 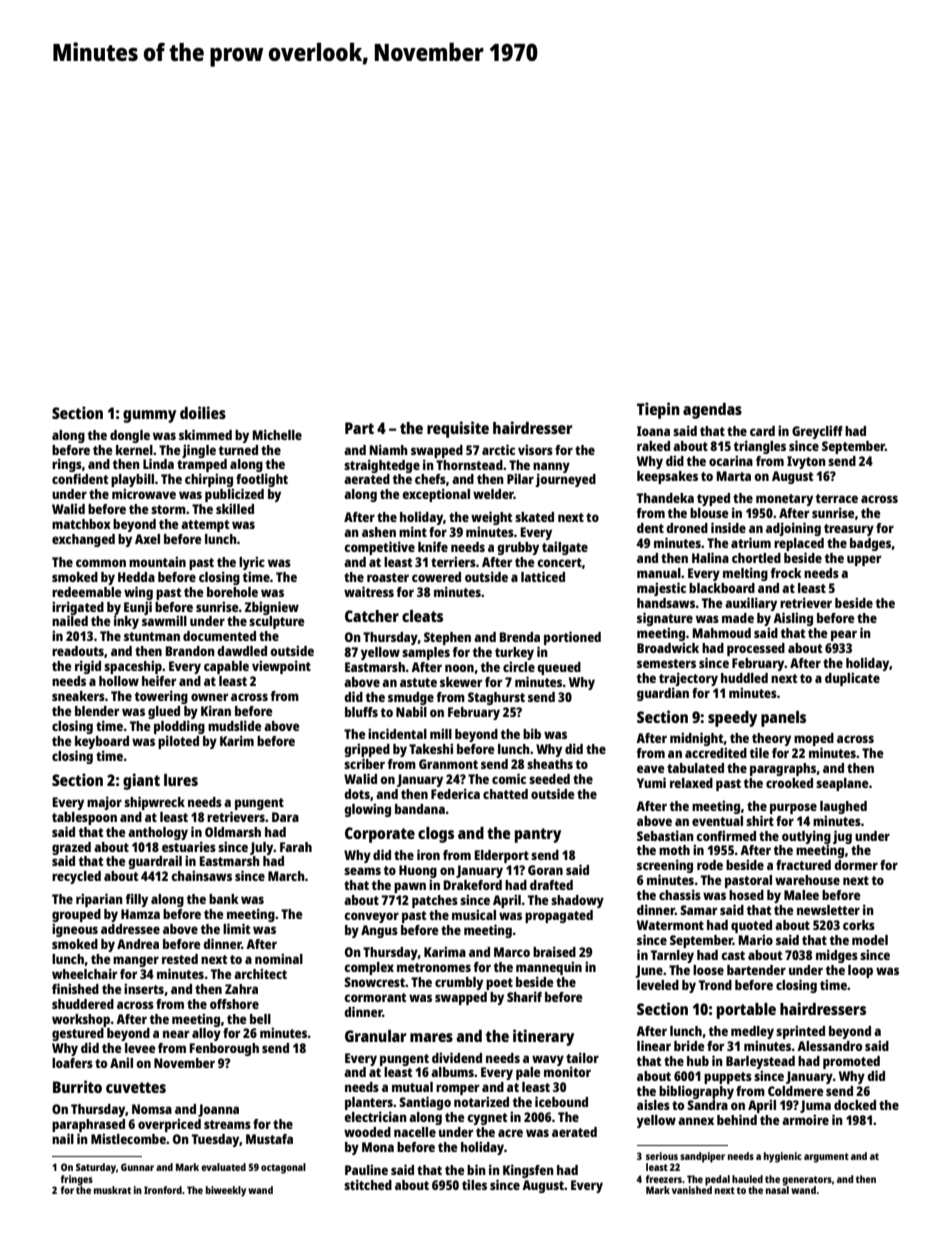 What do you see at coordinates (88, 667) in the screenshot?
I see `rigid` at bounding box center [88, 667].
